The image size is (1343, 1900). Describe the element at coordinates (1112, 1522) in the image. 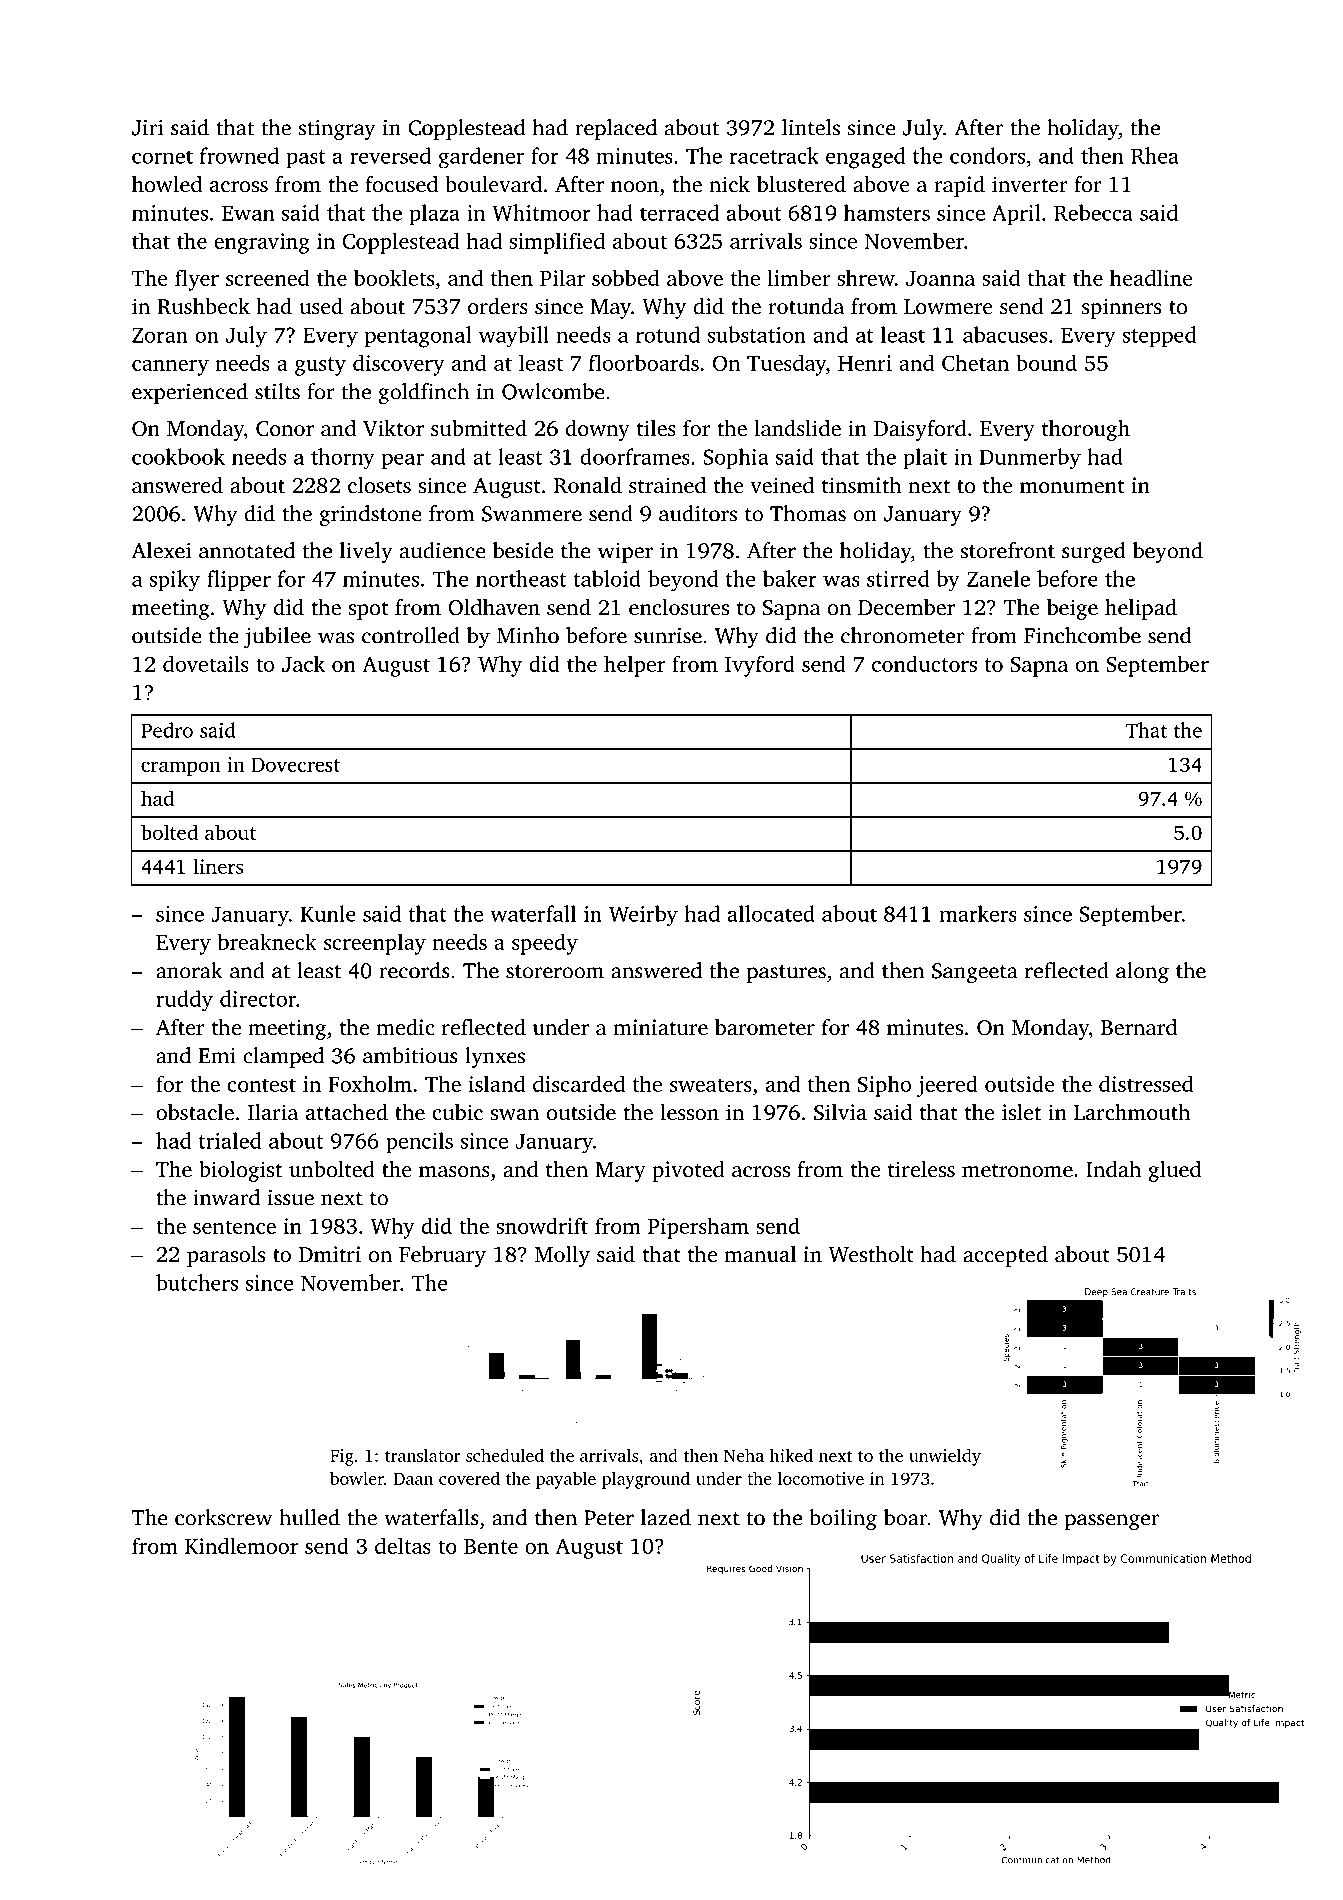

I see `passenger` at that location.
